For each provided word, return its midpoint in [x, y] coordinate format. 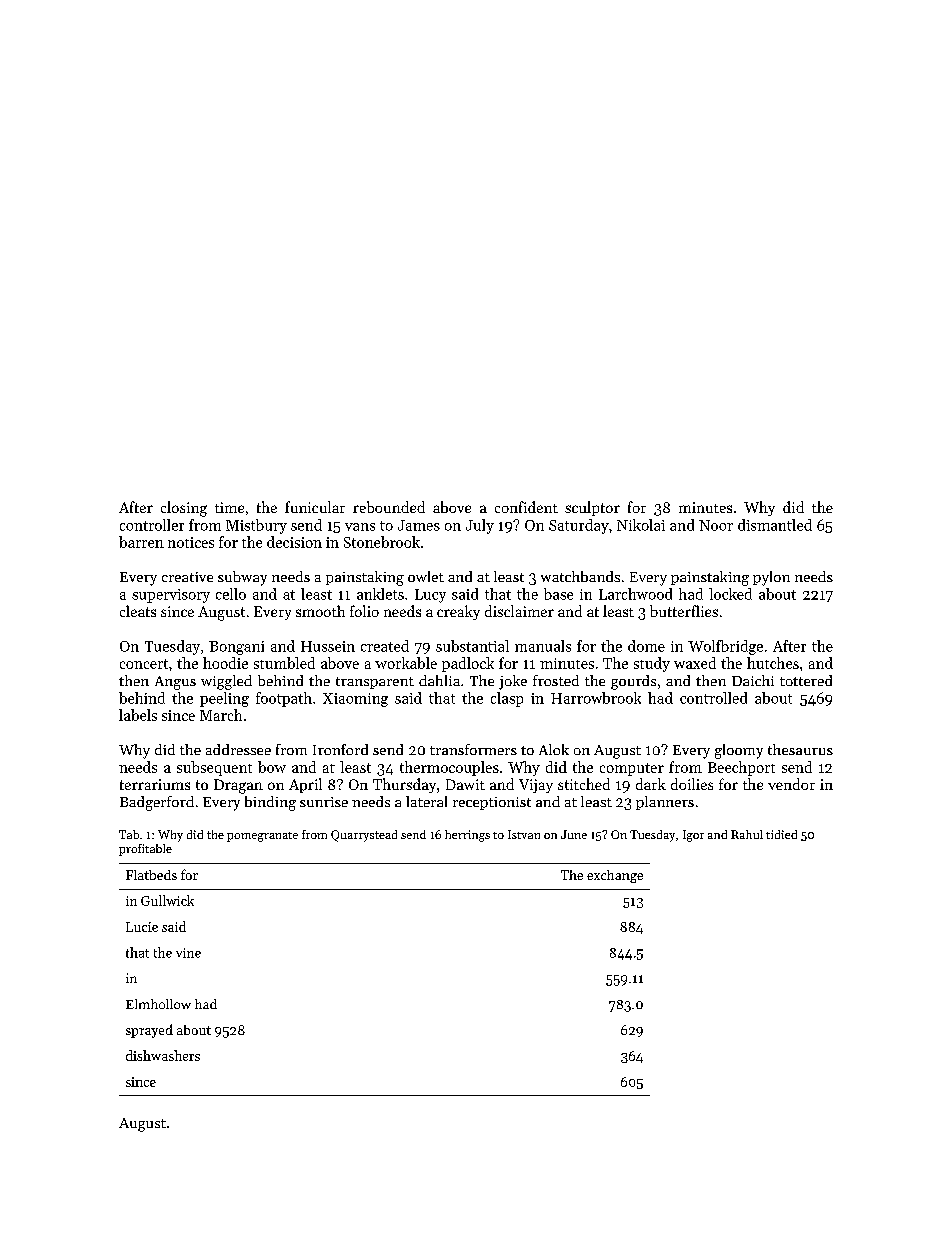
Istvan [524, 834]
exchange [615, 876]
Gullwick [167, 900]
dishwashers [163, 1055]
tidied [781, 834]
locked [730, 594]
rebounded [389, 507]
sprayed [149, 1031]
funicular [315, 507]
